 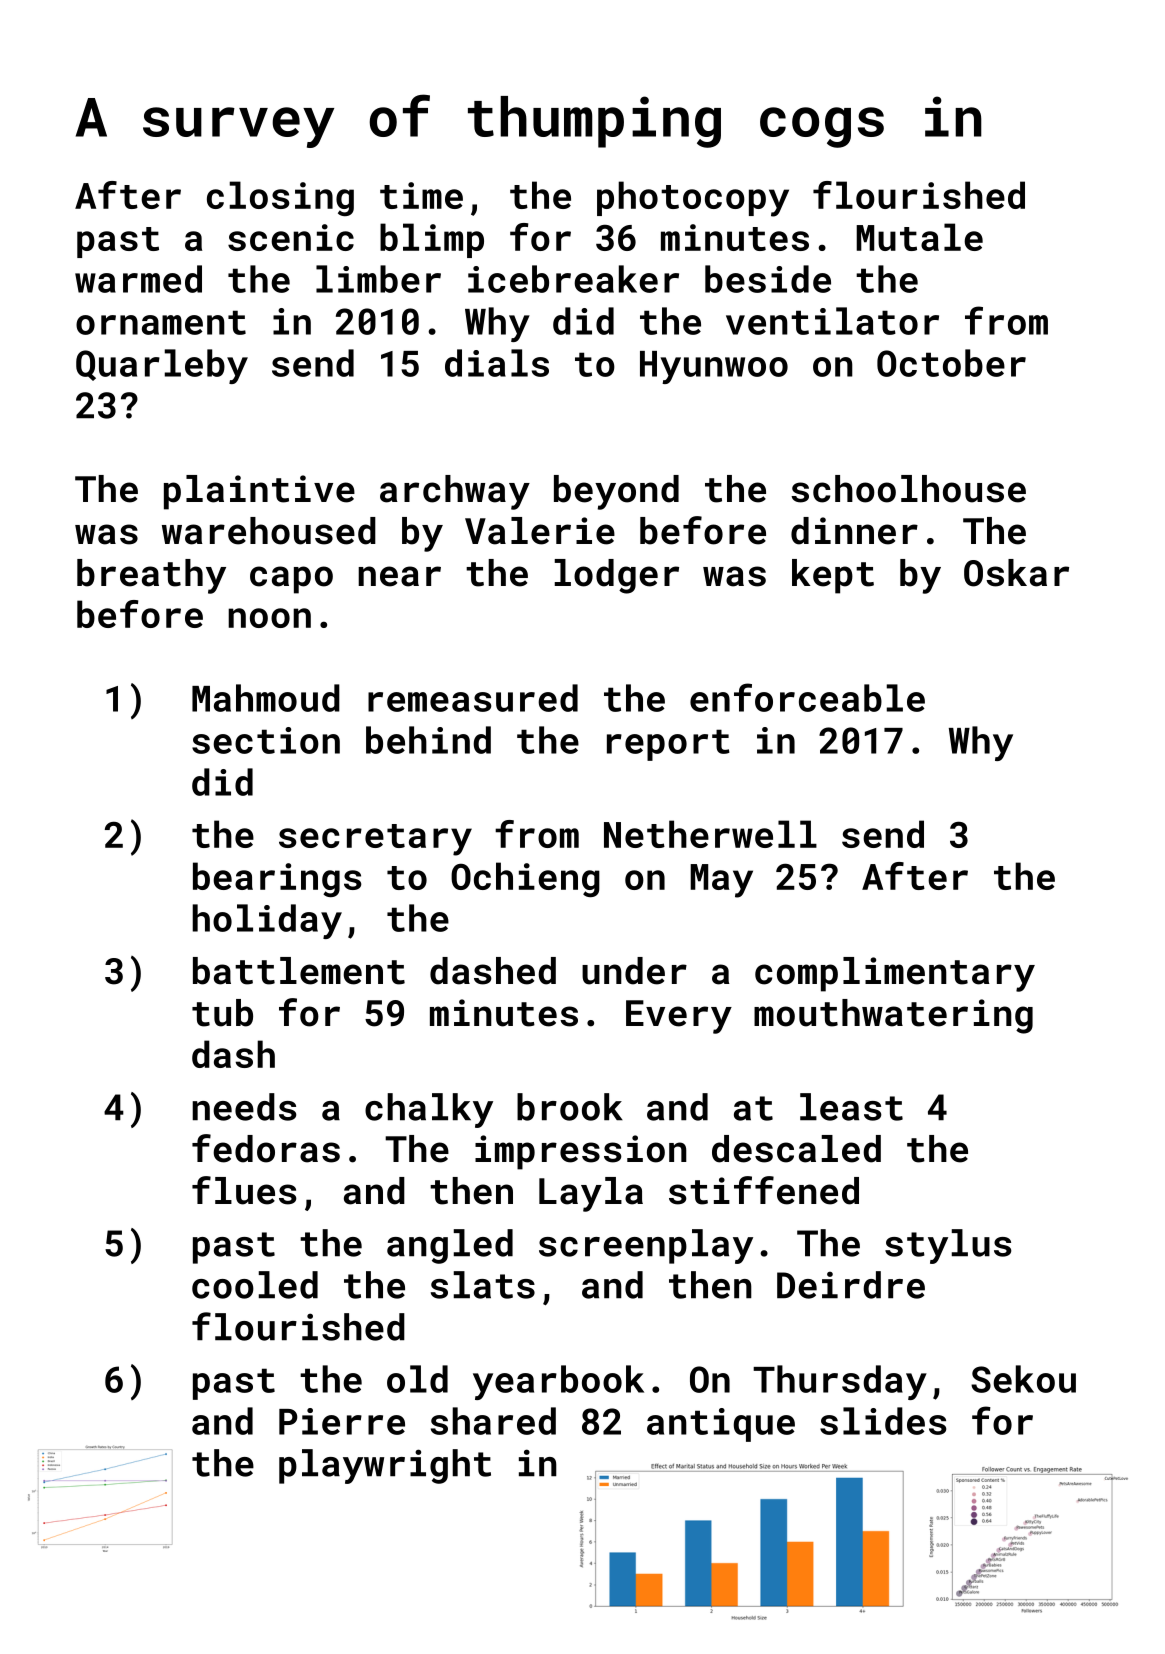 What do you see at coordinates (266, 740) in the screenshot?
I see `section` at bounding box center [266, 740].
